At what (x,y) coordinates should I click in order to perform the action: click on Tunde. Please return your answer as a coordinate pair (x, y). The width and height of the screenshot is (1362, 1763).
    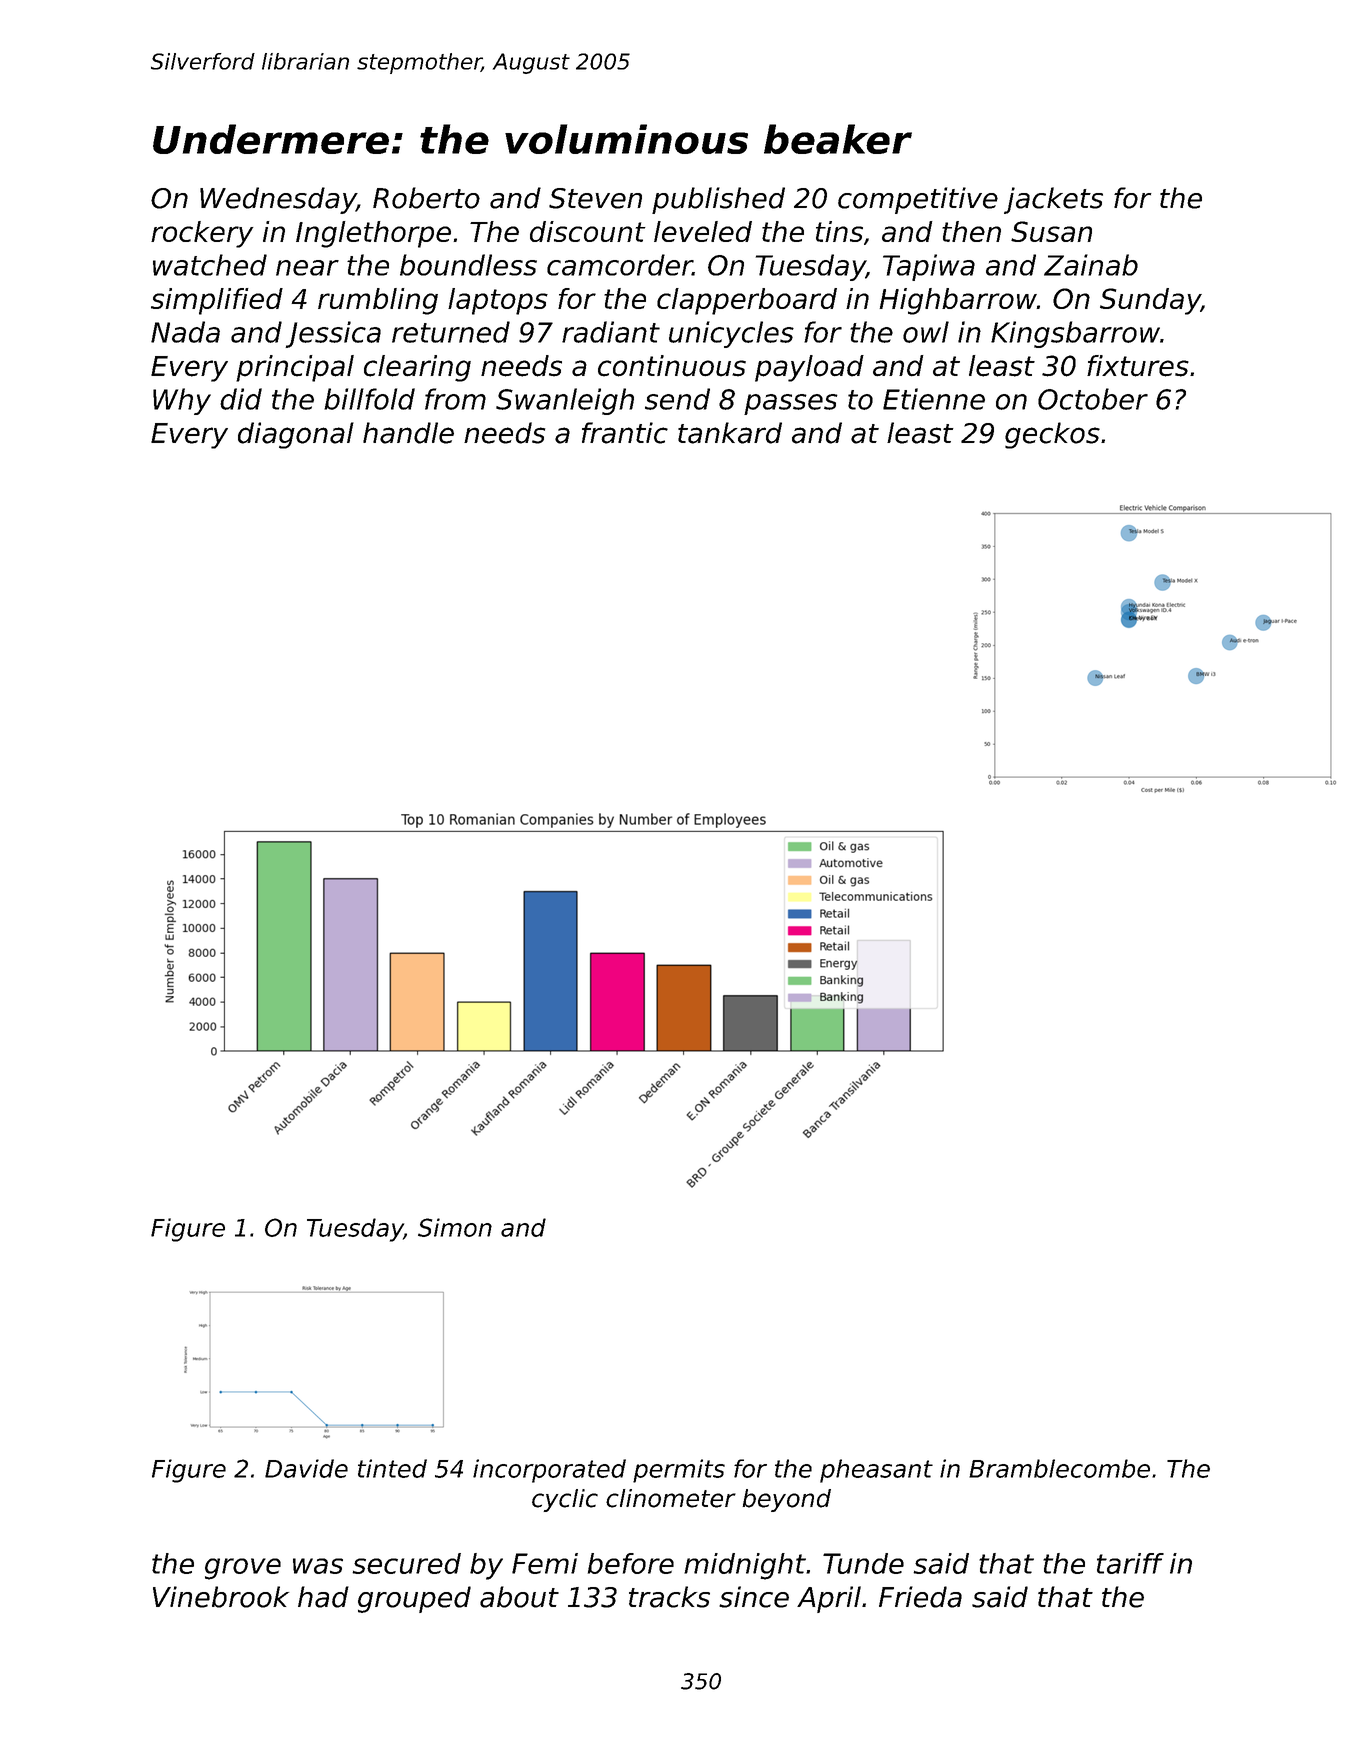
    Looking at the image, I should click on (863, 1563).
